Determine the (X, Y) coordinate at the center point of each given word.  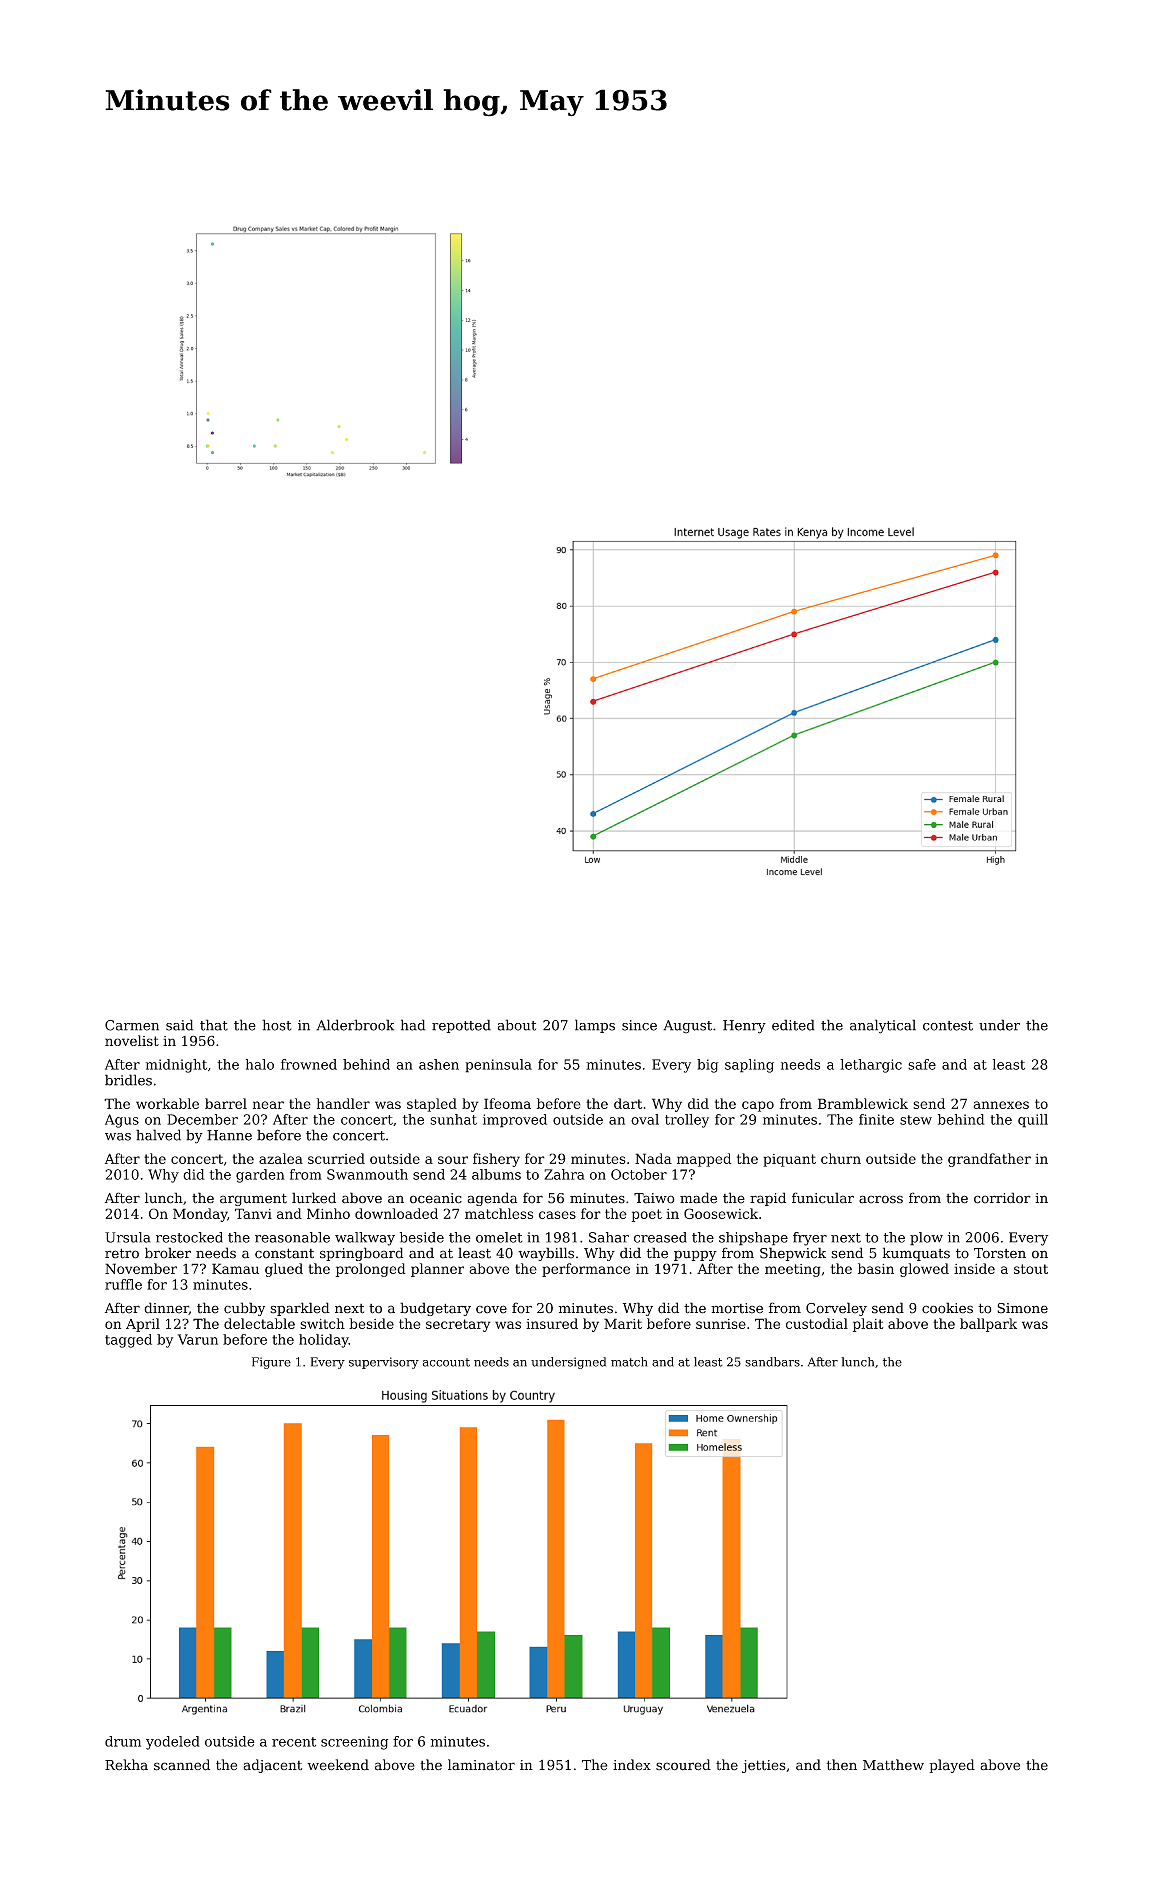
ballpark (988, 1325)
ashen (439, 1064)
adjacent (272, 1766)
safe (922, 1064)
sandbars (772, 1362)
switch (322, 1323)
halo (260, 1064)
